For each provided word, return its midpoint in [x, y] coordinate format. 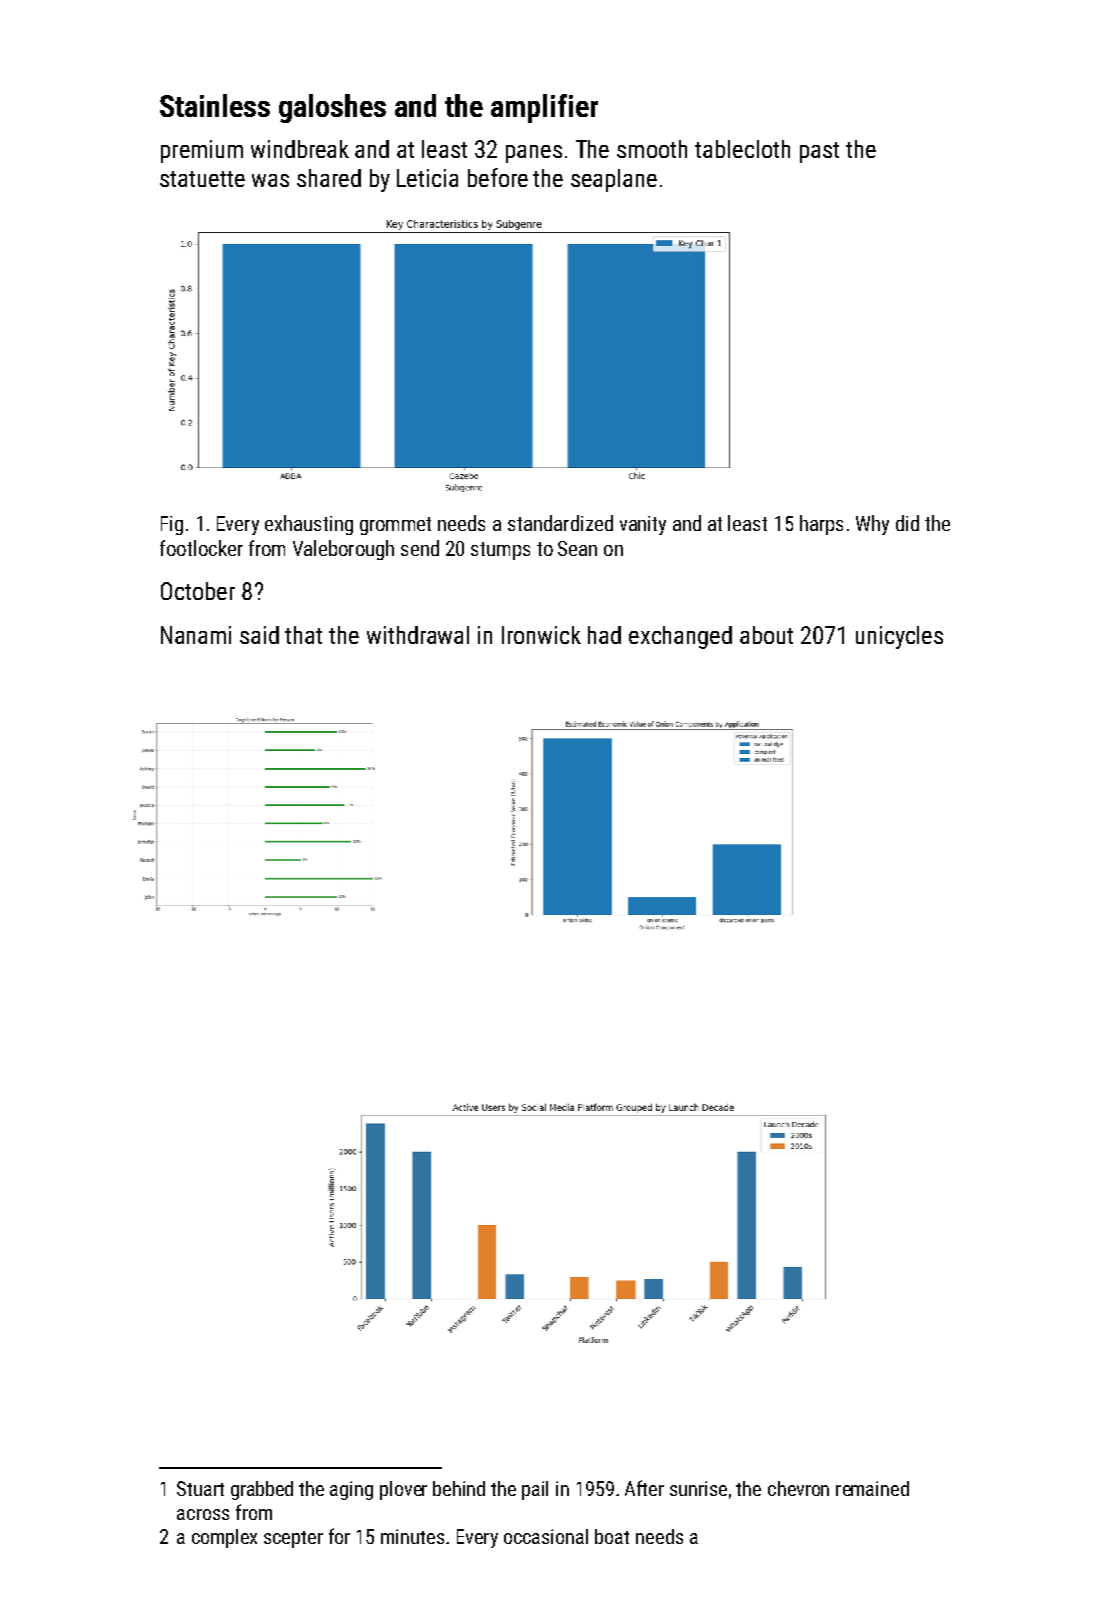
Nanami [196, 635]
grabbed [262, 1490]
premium [202, 151]
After [644, 1488]
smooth [652, 149]
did [907, 523]
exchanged [680, 637]
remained [872, 1488]
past [819, 152]
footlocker [201, 548]
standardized [560, 523]
